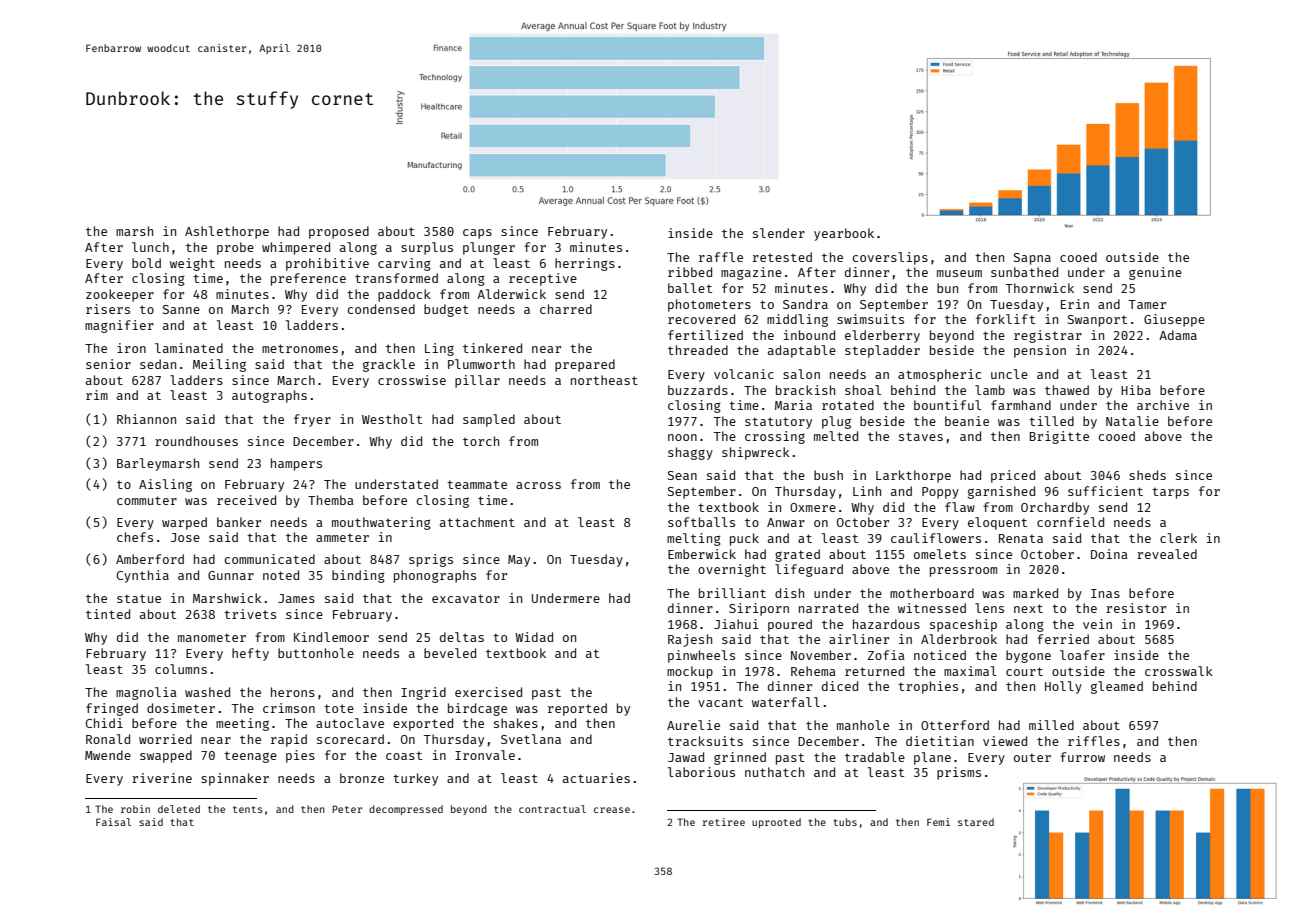 The image size is (1308, 924). I want to click on roundhouses, so click(196, 441).
